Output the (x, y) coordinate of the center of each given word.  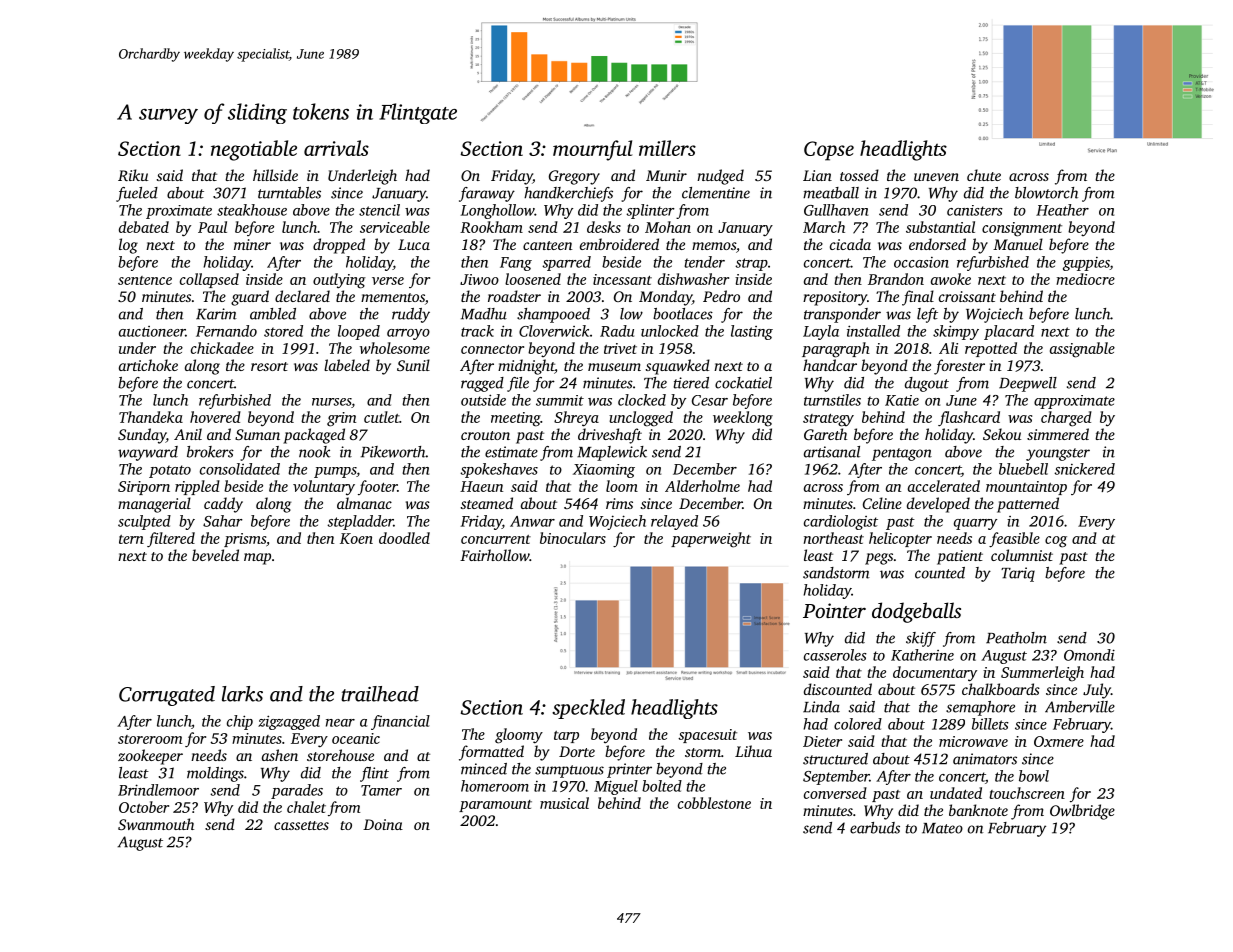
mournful (592, 150)
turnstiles (832, 400)
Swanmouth (156, 824)
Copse (829, 151)
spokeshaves (499, 470)
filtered (171, 539)
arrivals (336, 148)
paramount (495, 806)
